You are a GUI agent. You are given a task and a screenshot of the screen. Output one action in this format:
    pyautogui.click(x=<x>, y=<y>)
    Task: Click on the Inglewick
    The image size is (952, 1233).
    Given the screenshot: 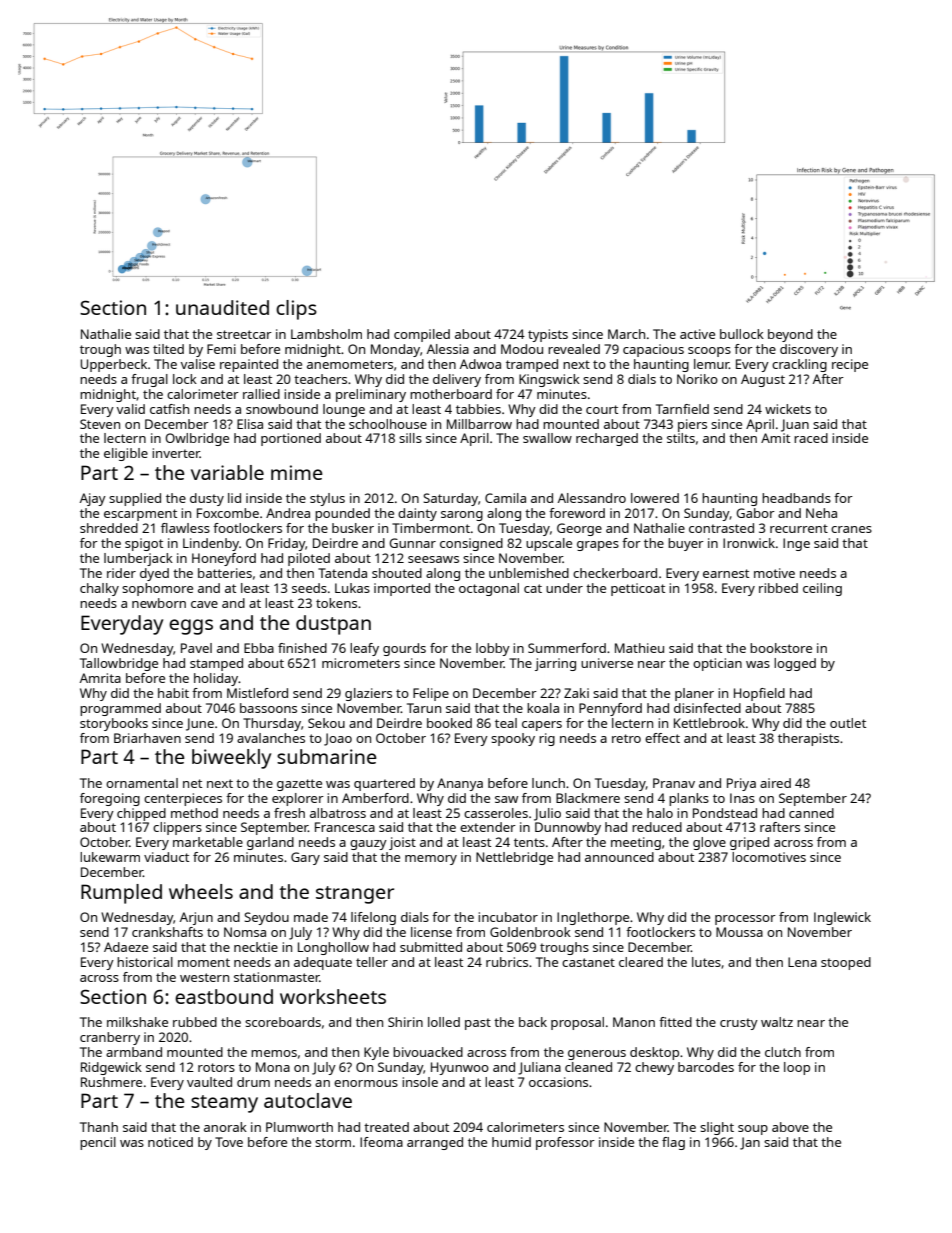 What is the action you would take?
    pyautogui.click(x=842, y=918)
